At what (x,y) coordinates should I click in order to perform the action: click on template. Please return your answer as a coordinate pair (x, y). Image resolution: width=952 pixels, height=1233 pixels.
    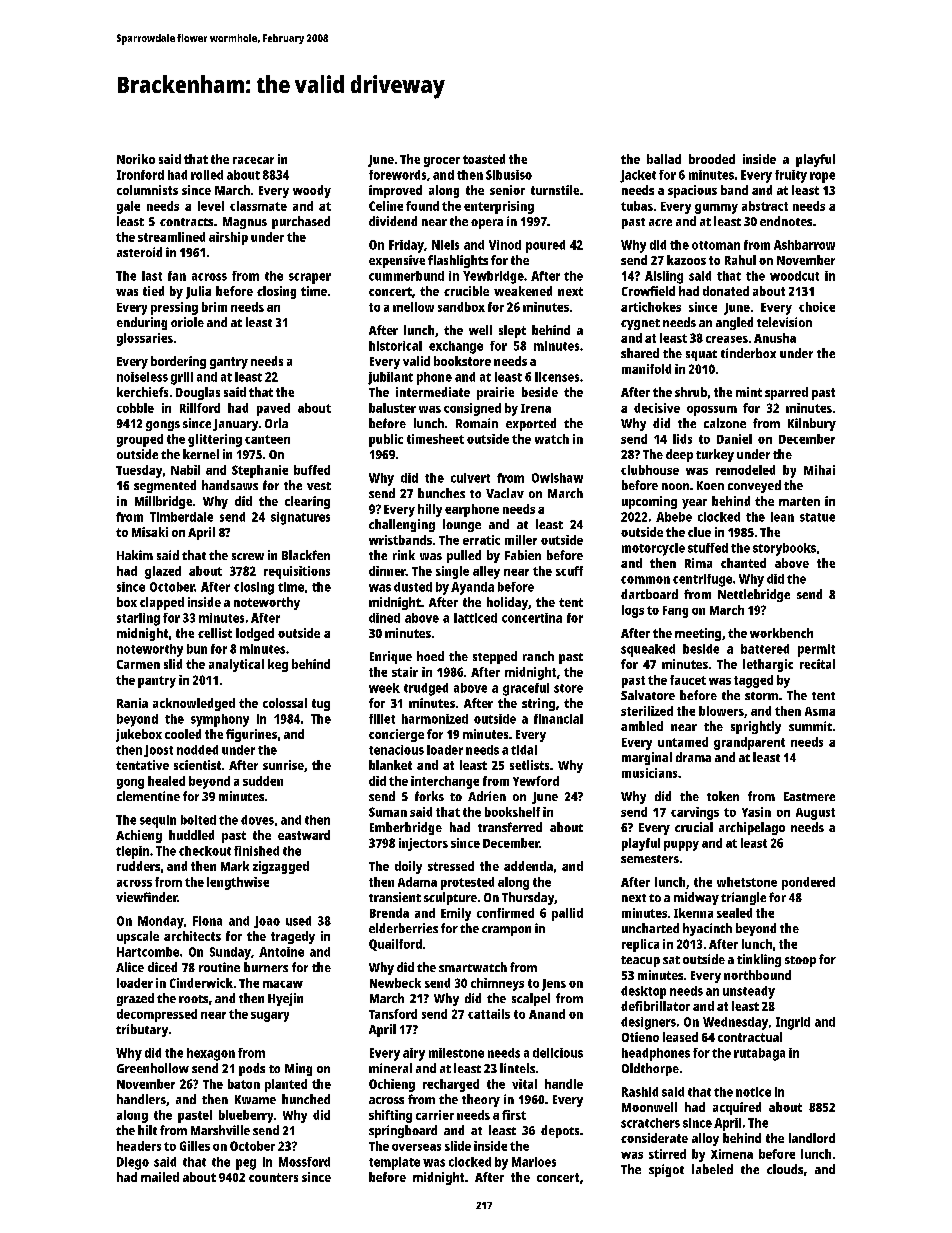
    Looking at the image, I should click on (394, 1163).
